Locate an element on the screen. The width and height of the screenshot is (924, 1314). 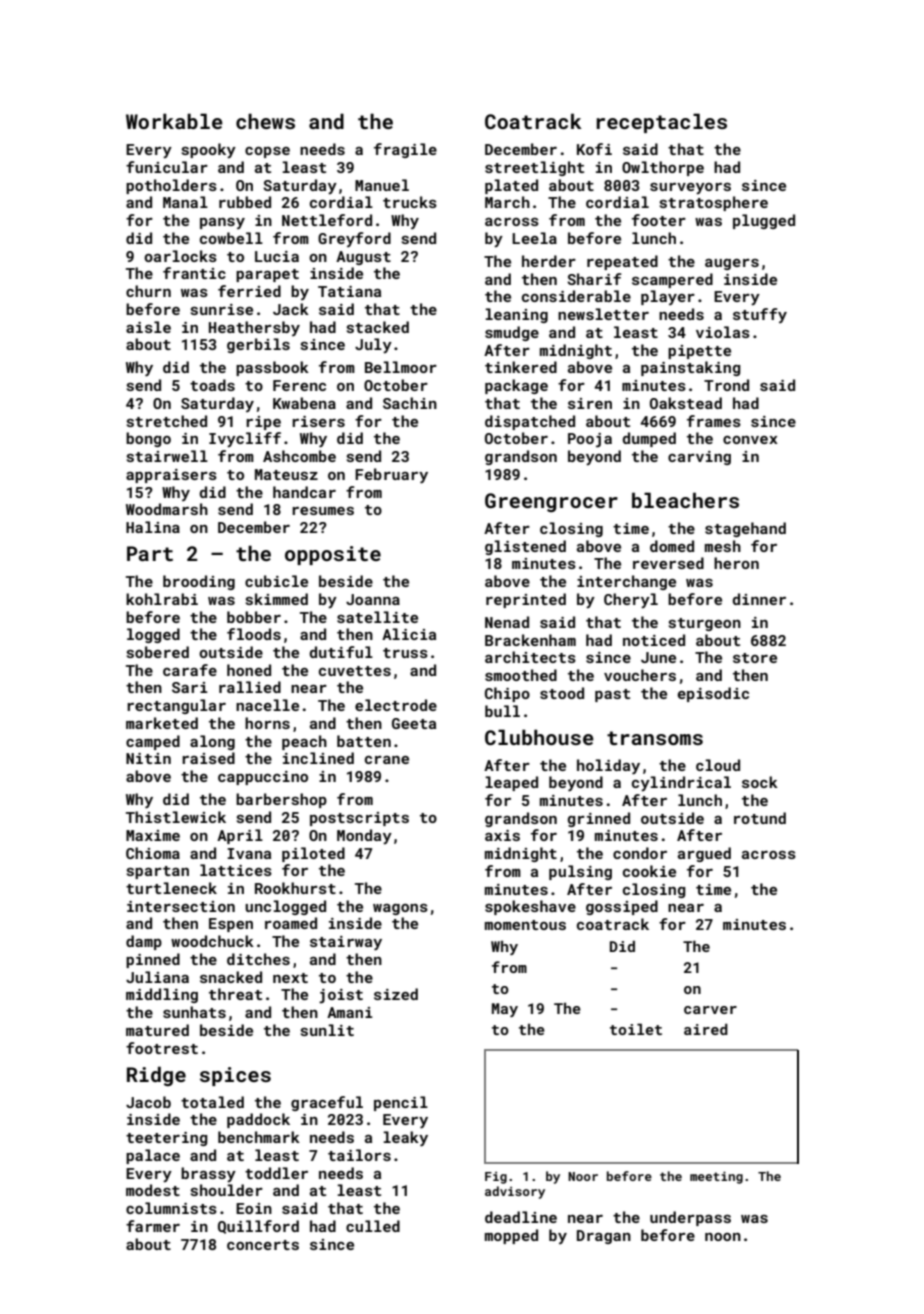
pansy is located at coordinates (222, 223).
